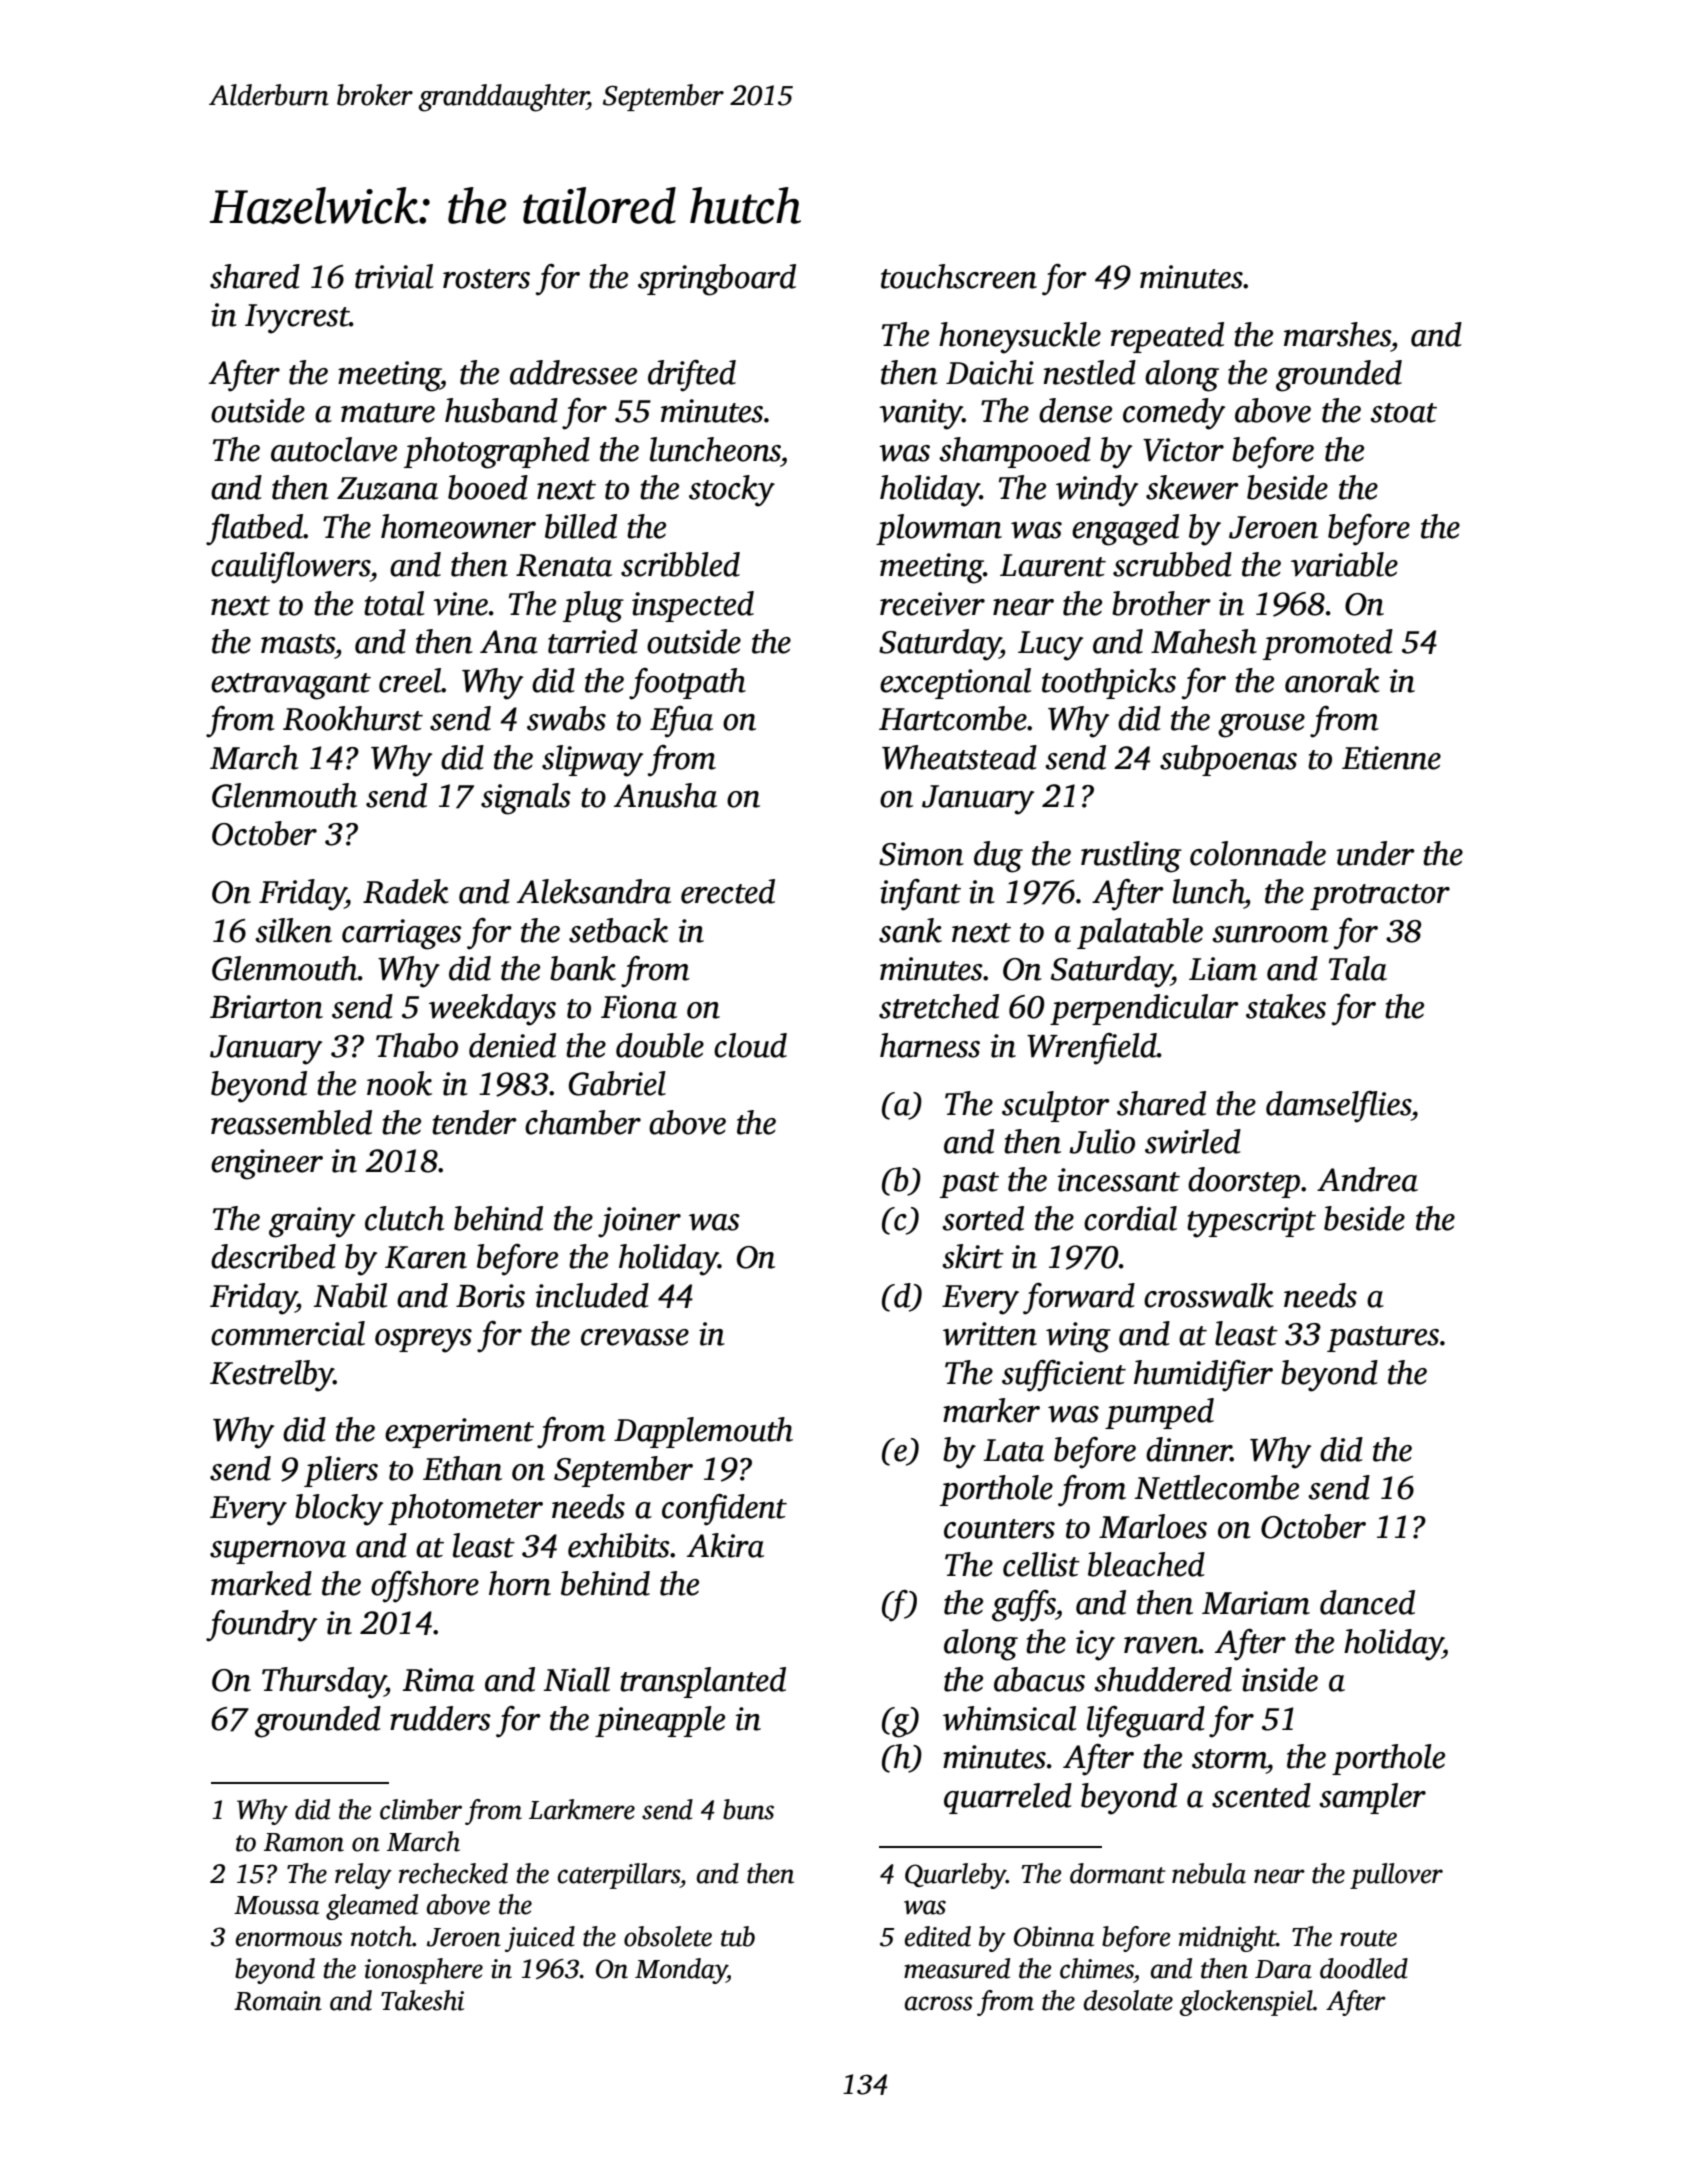 This document has height=2178, width=1683. Describe the element at coordinates (1367, 1602) in the document. I see `danced` at that location.
